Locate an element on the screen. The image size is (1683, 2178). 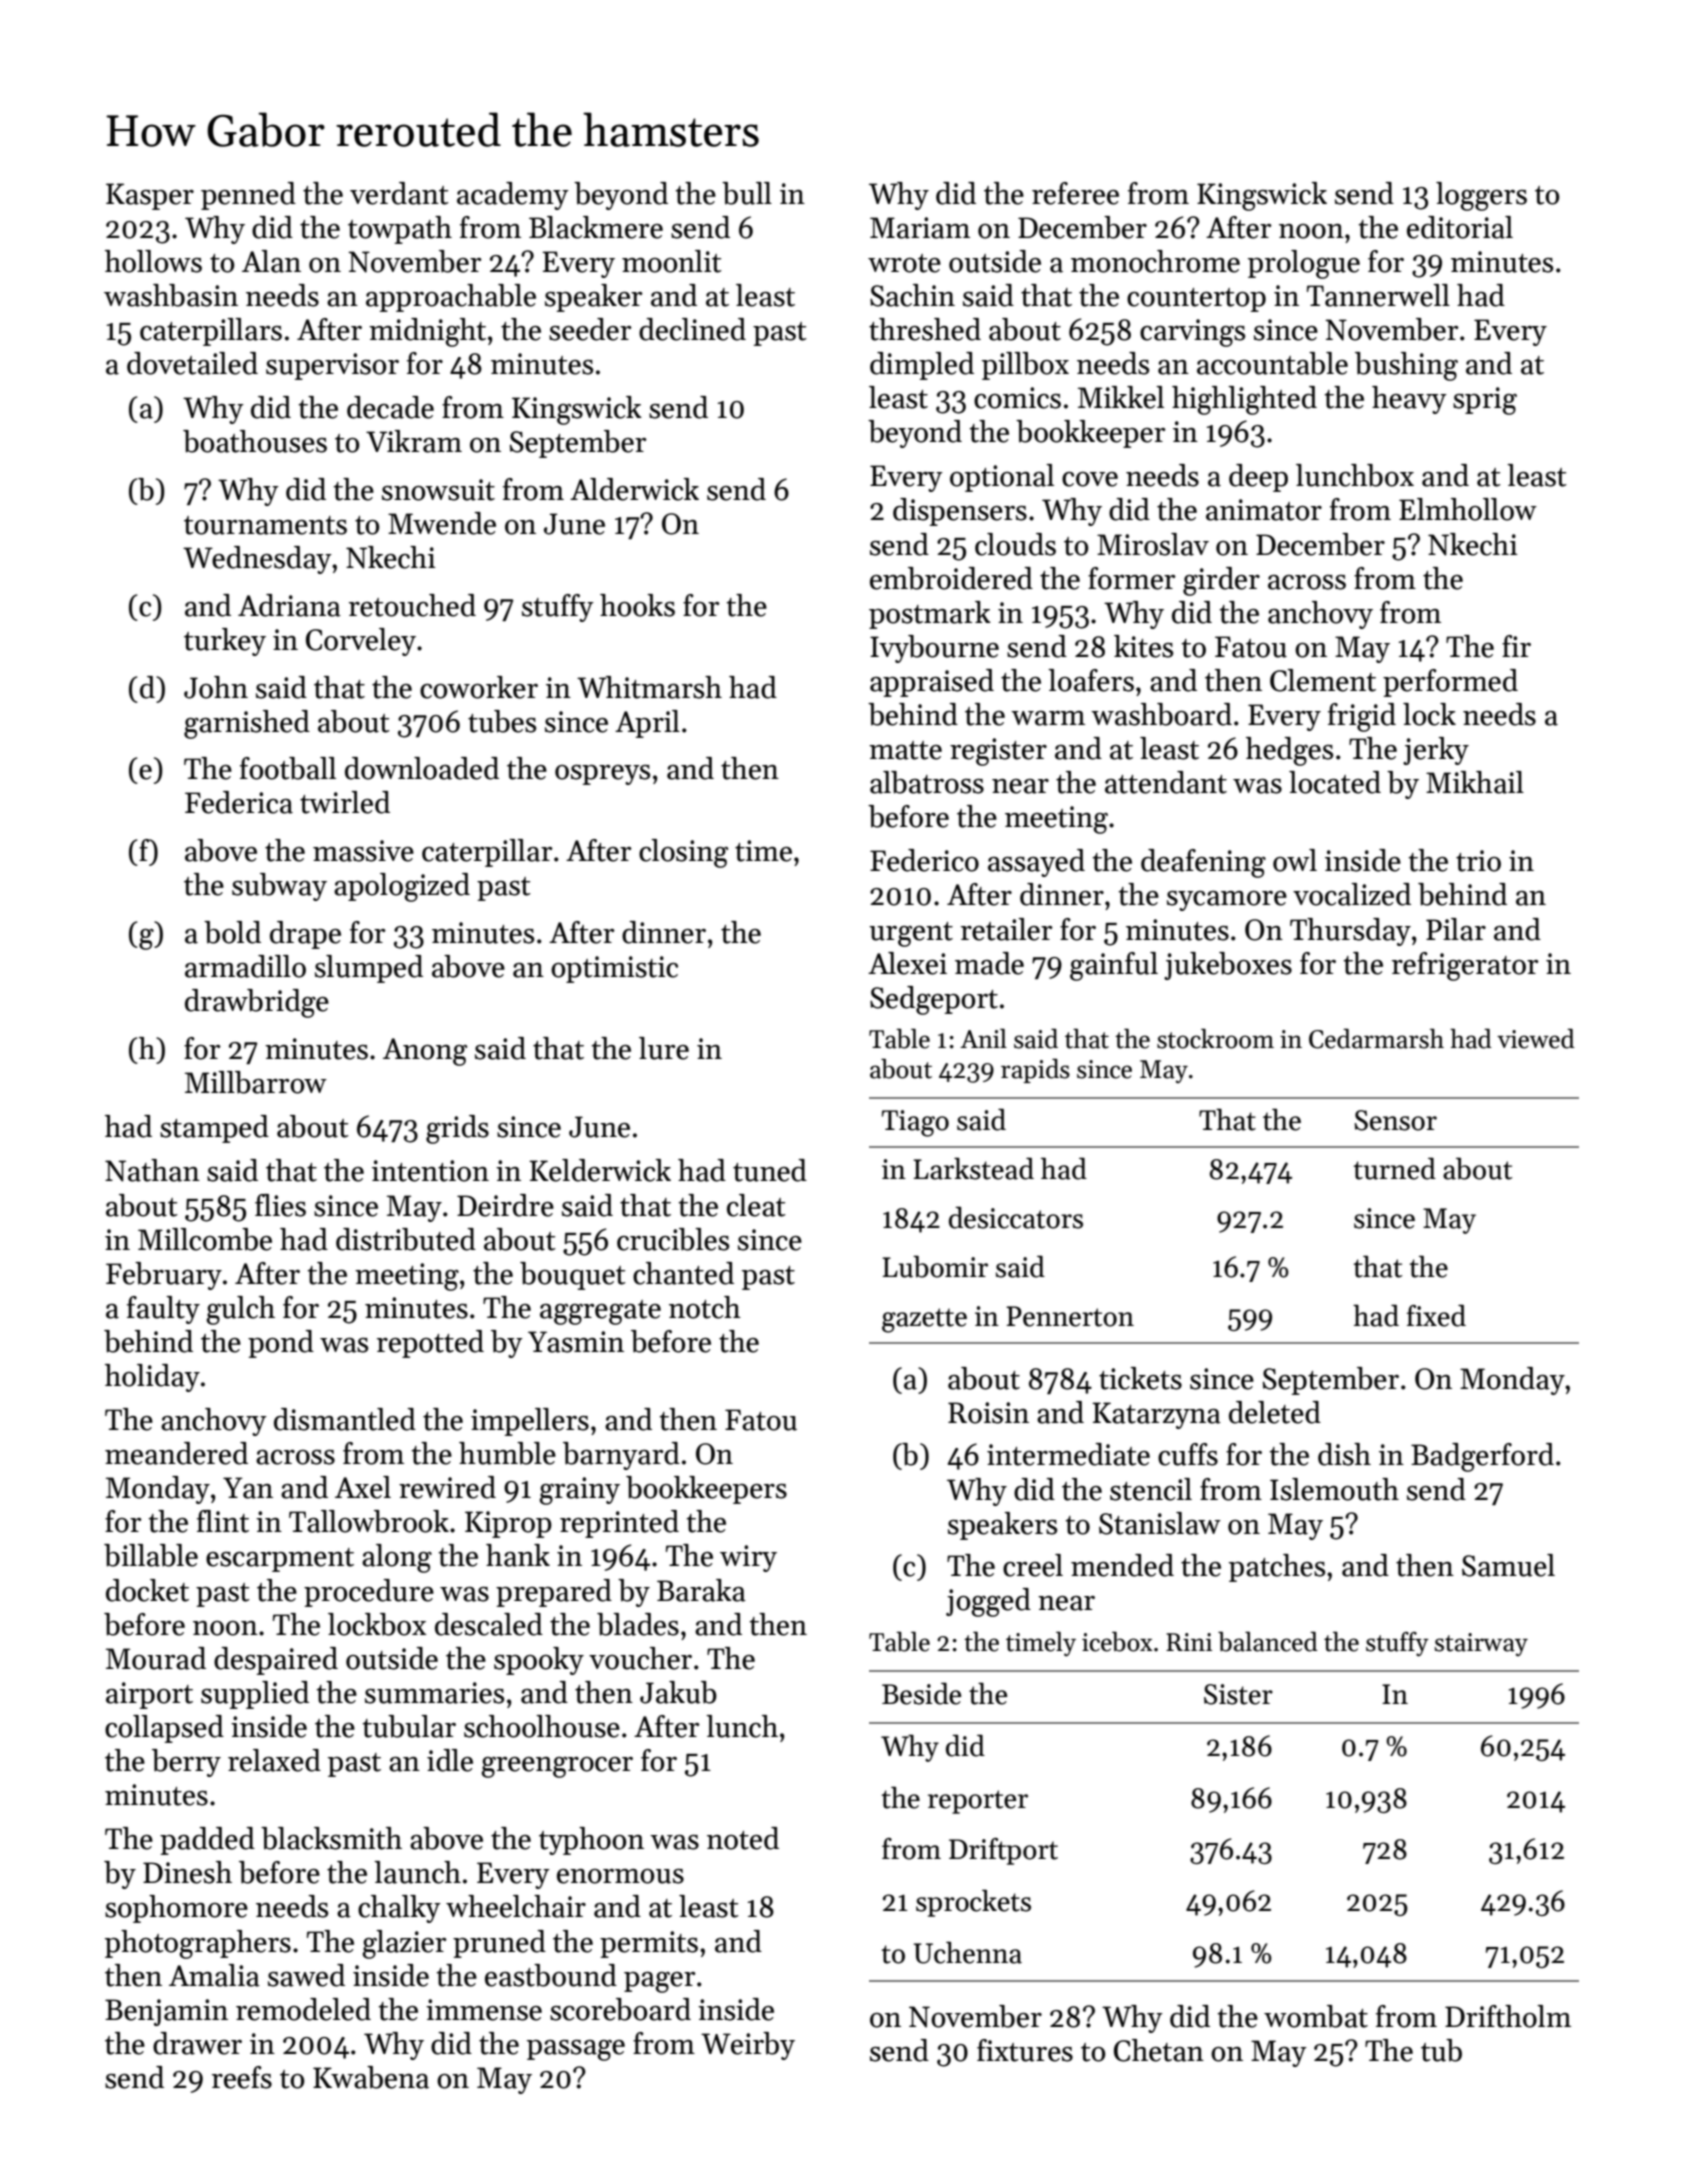
stairway is located at coordinates (1481, 1644).
